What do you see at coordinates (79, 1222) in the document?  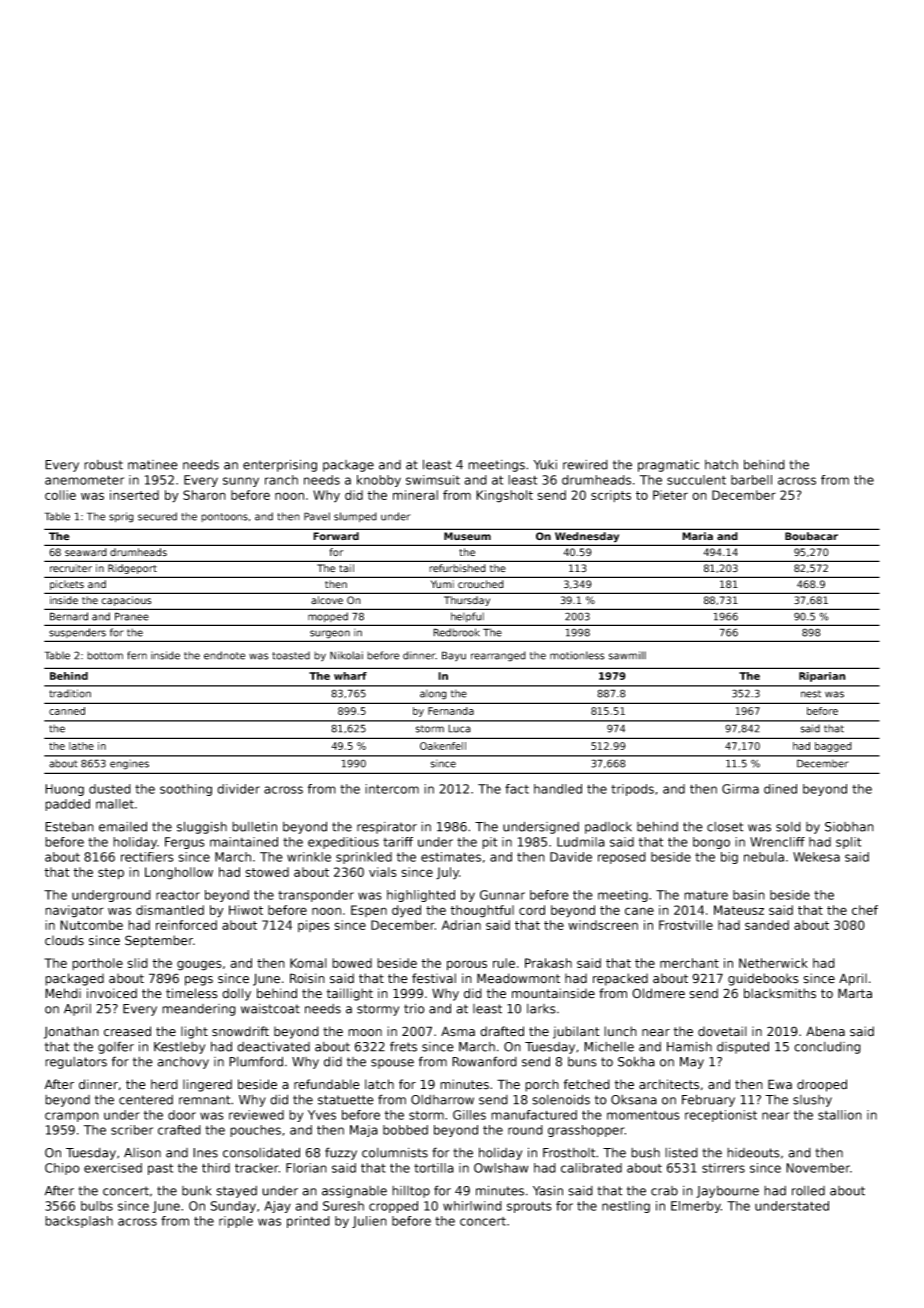 I see `backsplash` at bounding box center [79, 1222].
